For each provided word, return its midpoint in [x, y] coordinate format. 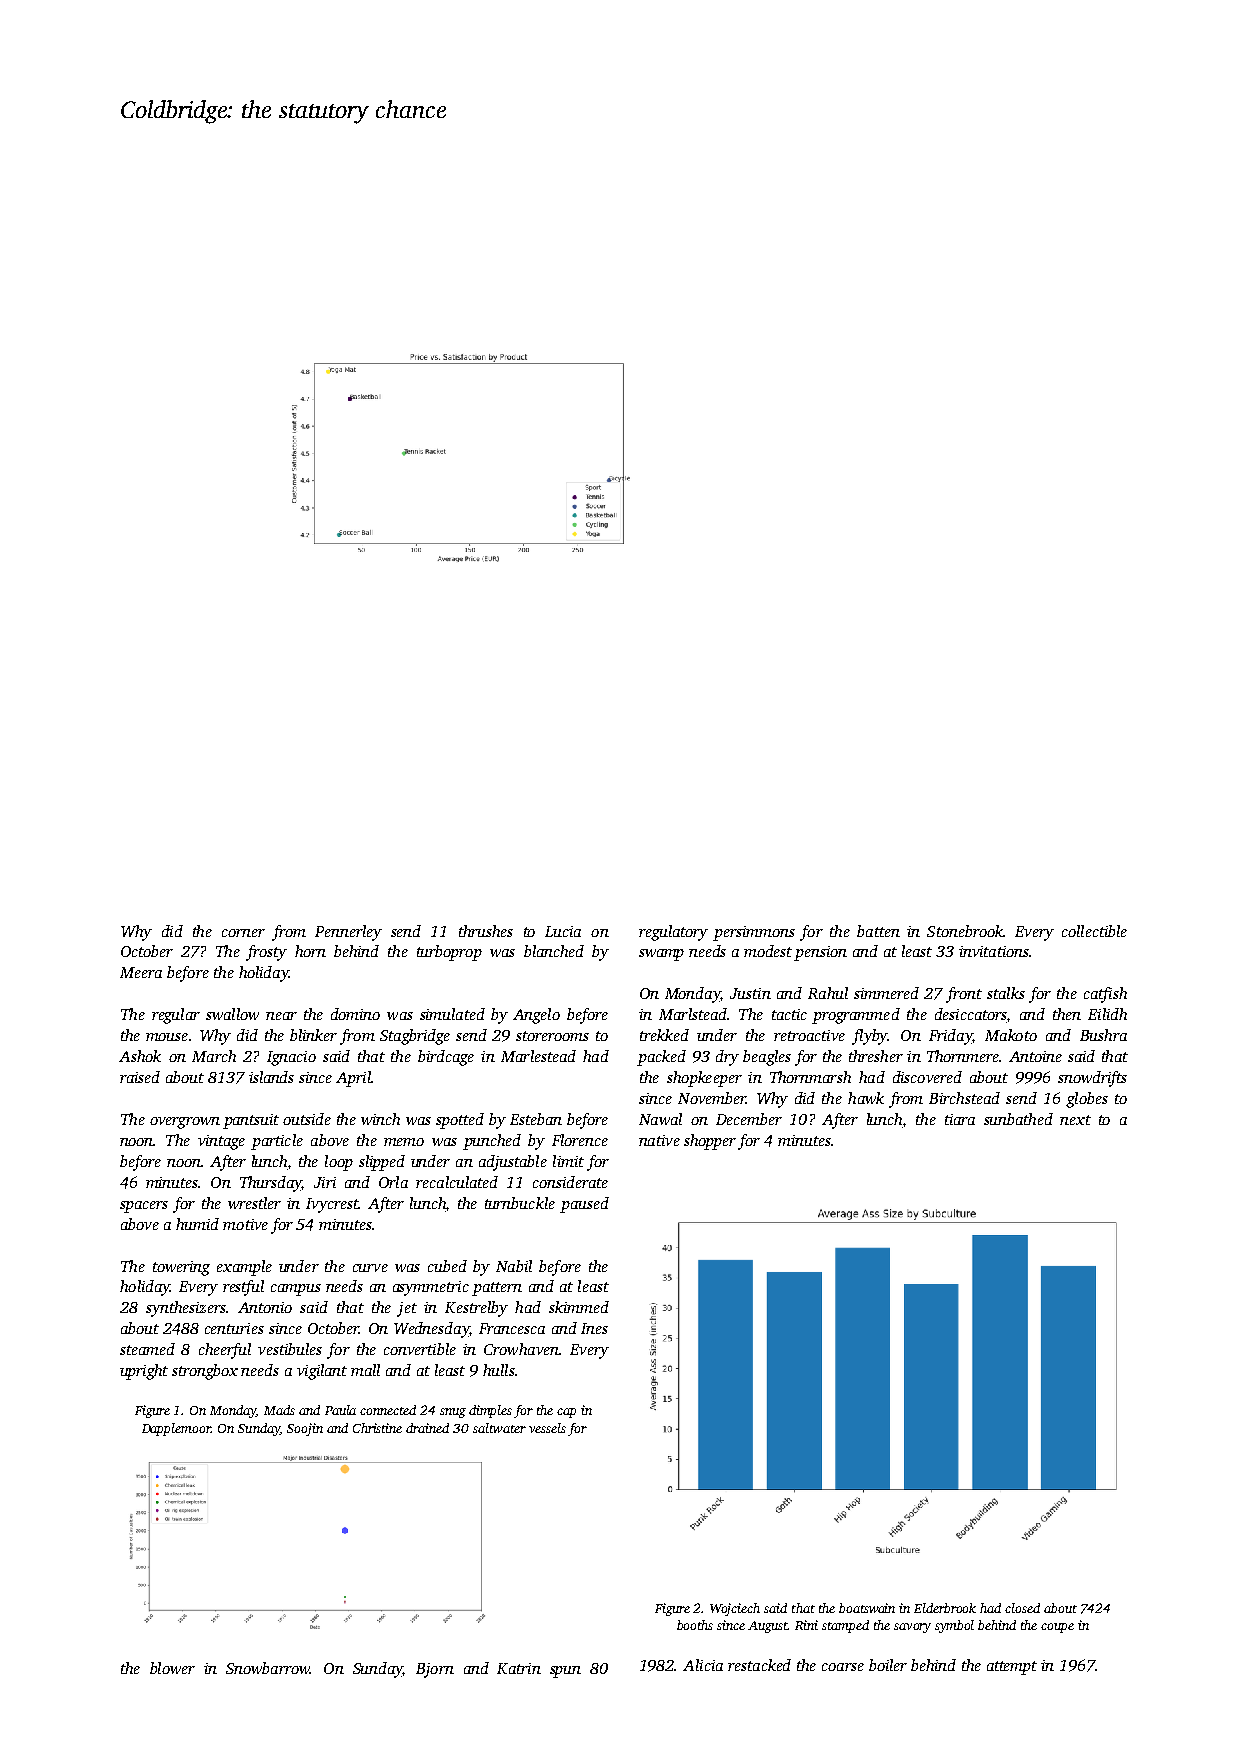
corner [243, 933]
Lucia [563, 931]
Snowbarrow [268, 1668]
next [1075, 1120]
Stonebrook [965, 931]
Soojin [305, 1429]
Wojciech [735, 1609]
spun [565, 1672]
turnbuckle [520, 1203]
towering [181, 1268]
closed [1022, 1608]
